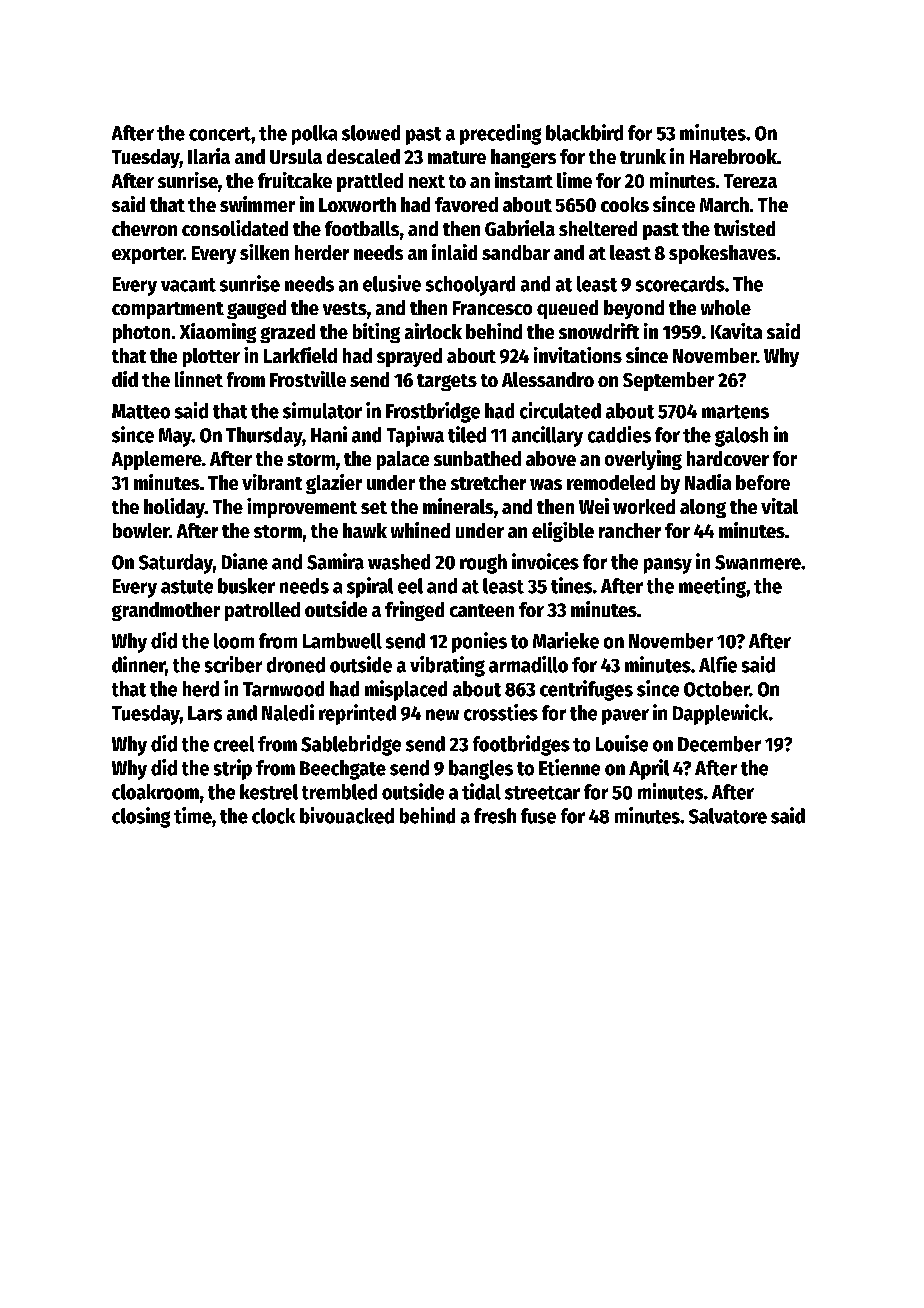 The width and height of the screenshot is (924, 1308). I want to click on invoices, so click(545, 561).
